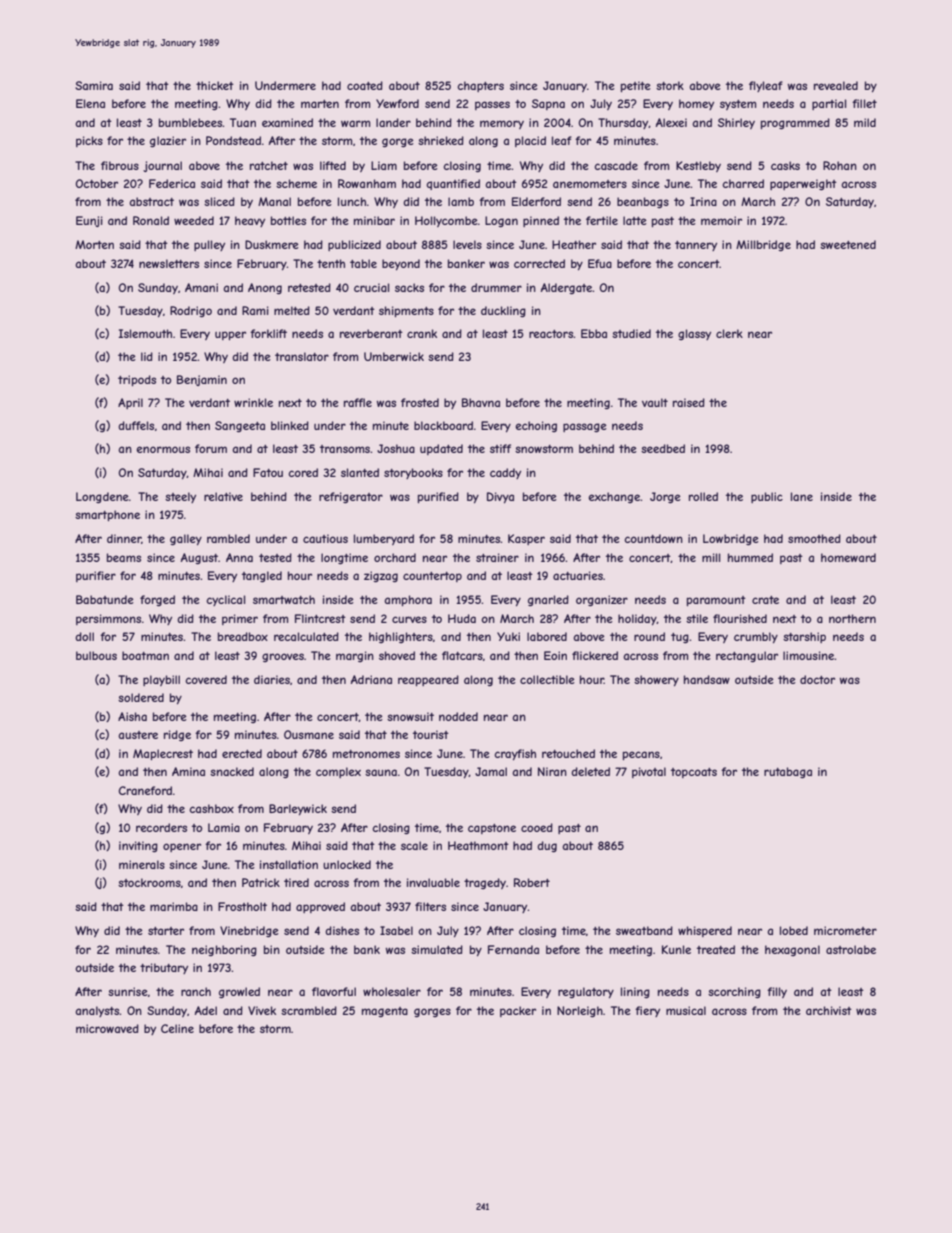 This screenshot has width=952, height=1233. What do you see at coordinates (430, 906) in the screenshot?
I see `filters` at bounding box center [430, 906].
